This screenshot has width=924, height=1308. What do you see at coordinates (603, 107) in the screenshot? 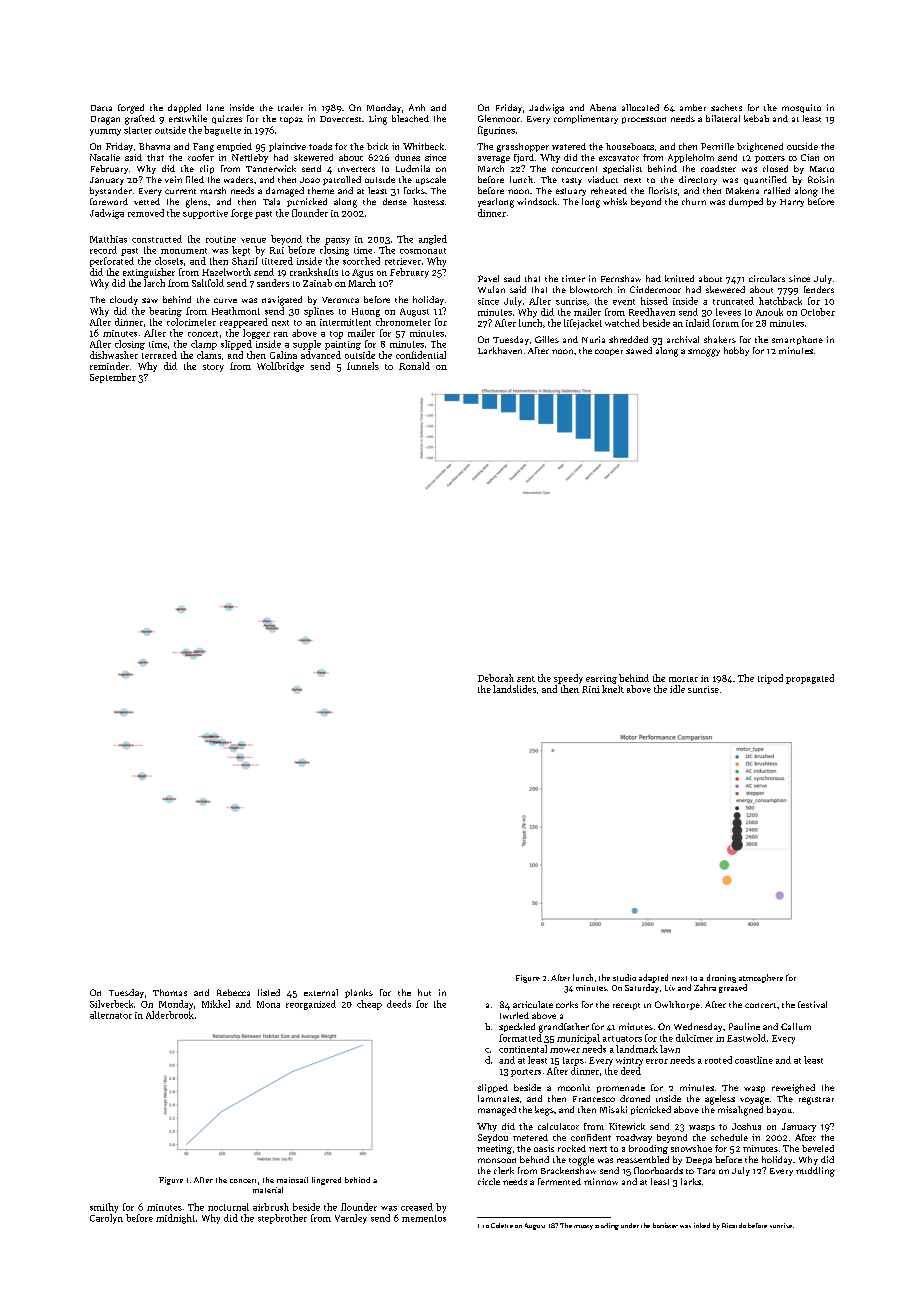
I see `Abena` at bounding box center [603, 107].
